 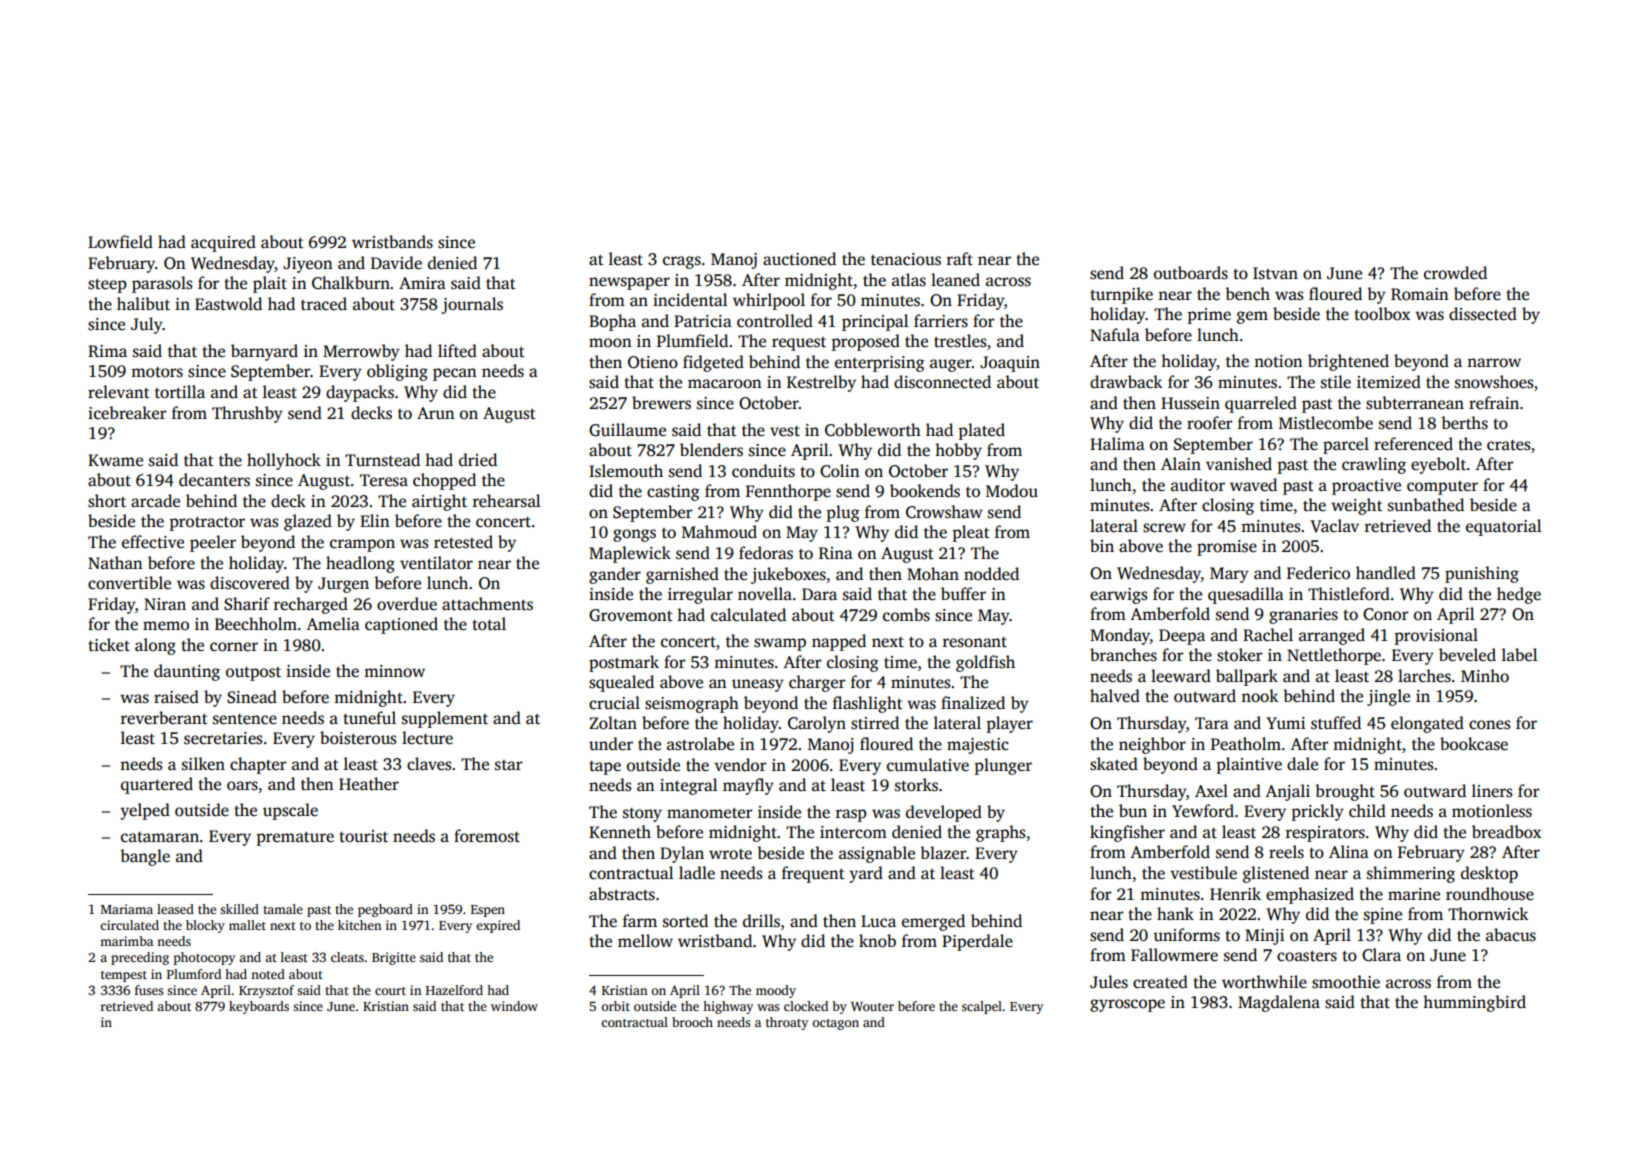 I want to click on crags, so click(x=682, y=262).
